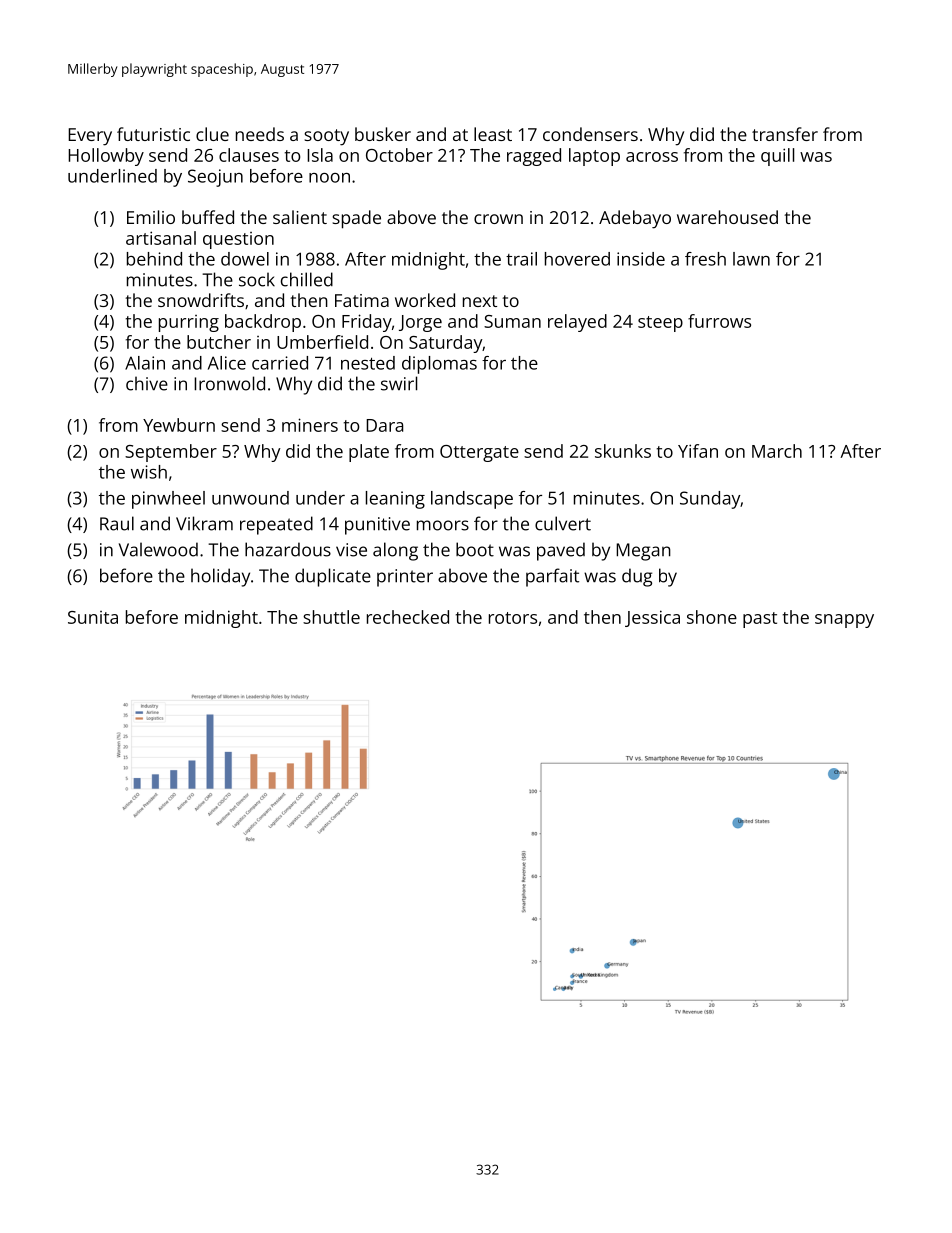 The width and height of the screenshot is (952, 1233). What do you see at coordinates (785, 134) in the screenshot?
I see `transfer` at bounding box center [785, 134].
